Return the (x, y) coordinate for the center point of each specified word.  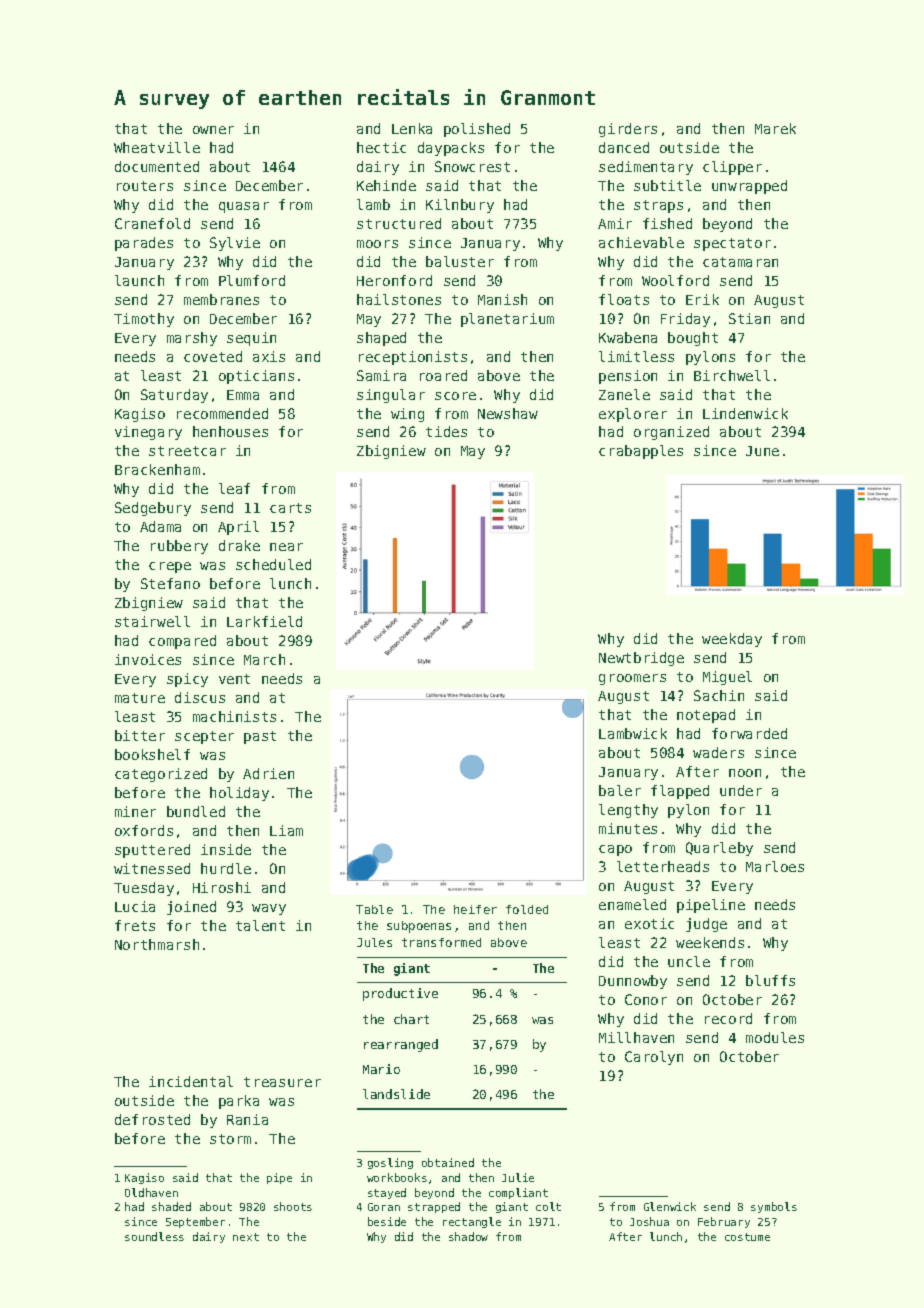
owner (213, 130)
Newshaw (508, 413)
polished (477, 130)
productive (400, 994)
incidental (191, 1081)
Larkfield (264, 621)
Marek (775, 128)
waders (718, 752)
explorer (633, 415)
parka (239, 1102)
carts (290, 508)
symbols (774, 1207)
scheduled (273, 564)
